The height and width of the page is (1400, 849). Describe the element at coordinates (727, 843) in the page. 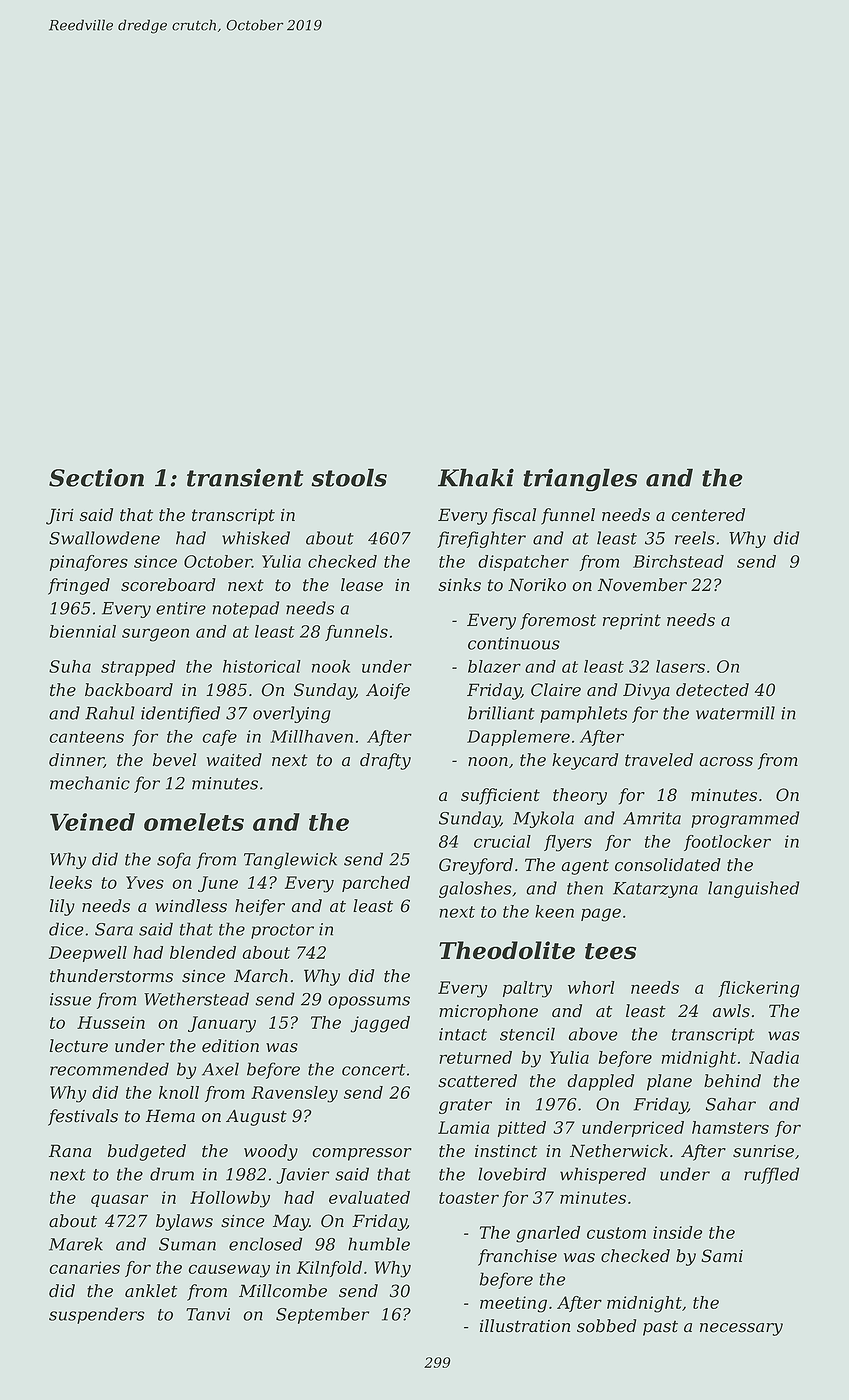

I see `footlocker` at that location.
